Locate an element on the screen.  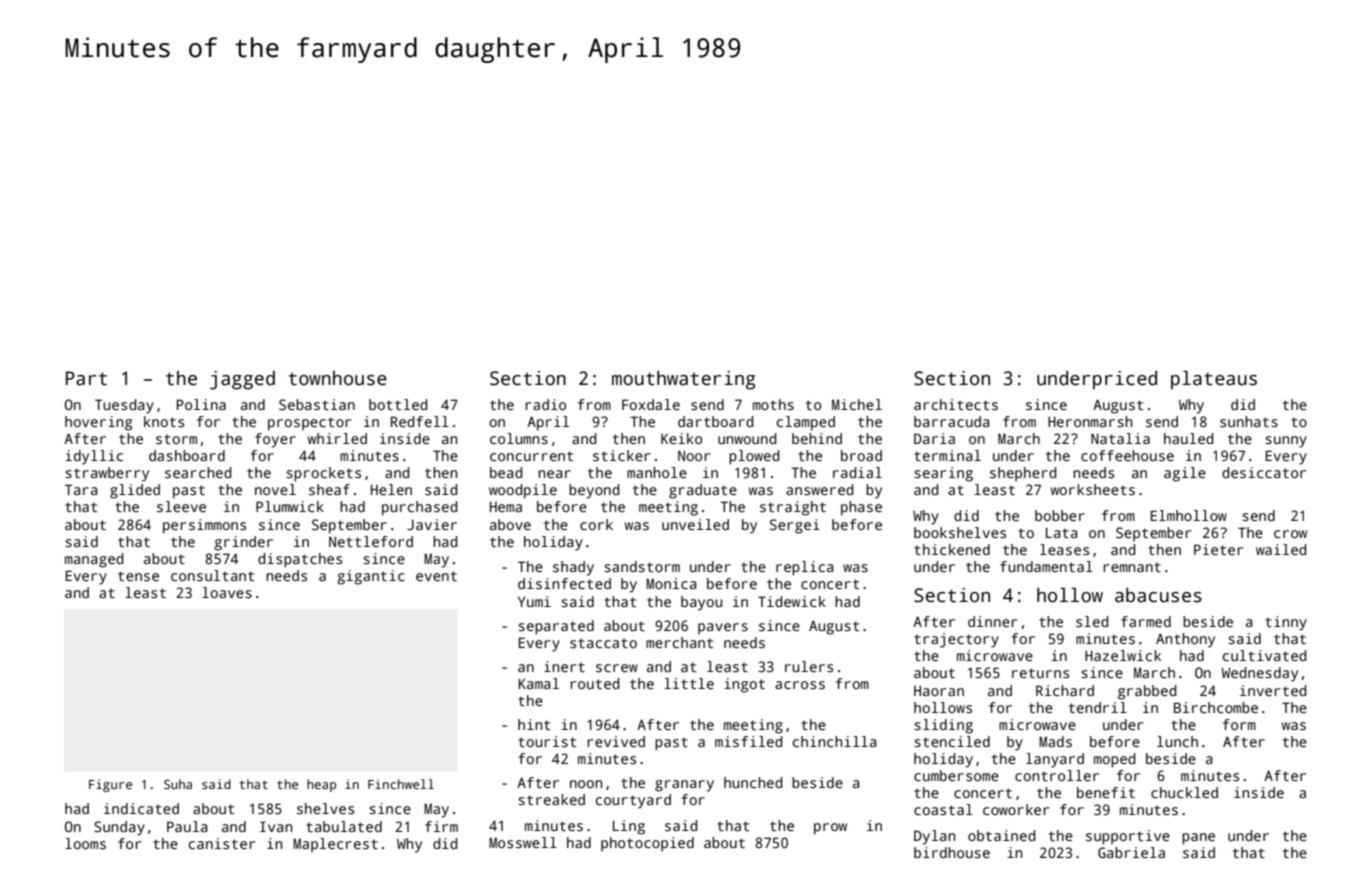
hunched is located at coordinates (753, 782).
